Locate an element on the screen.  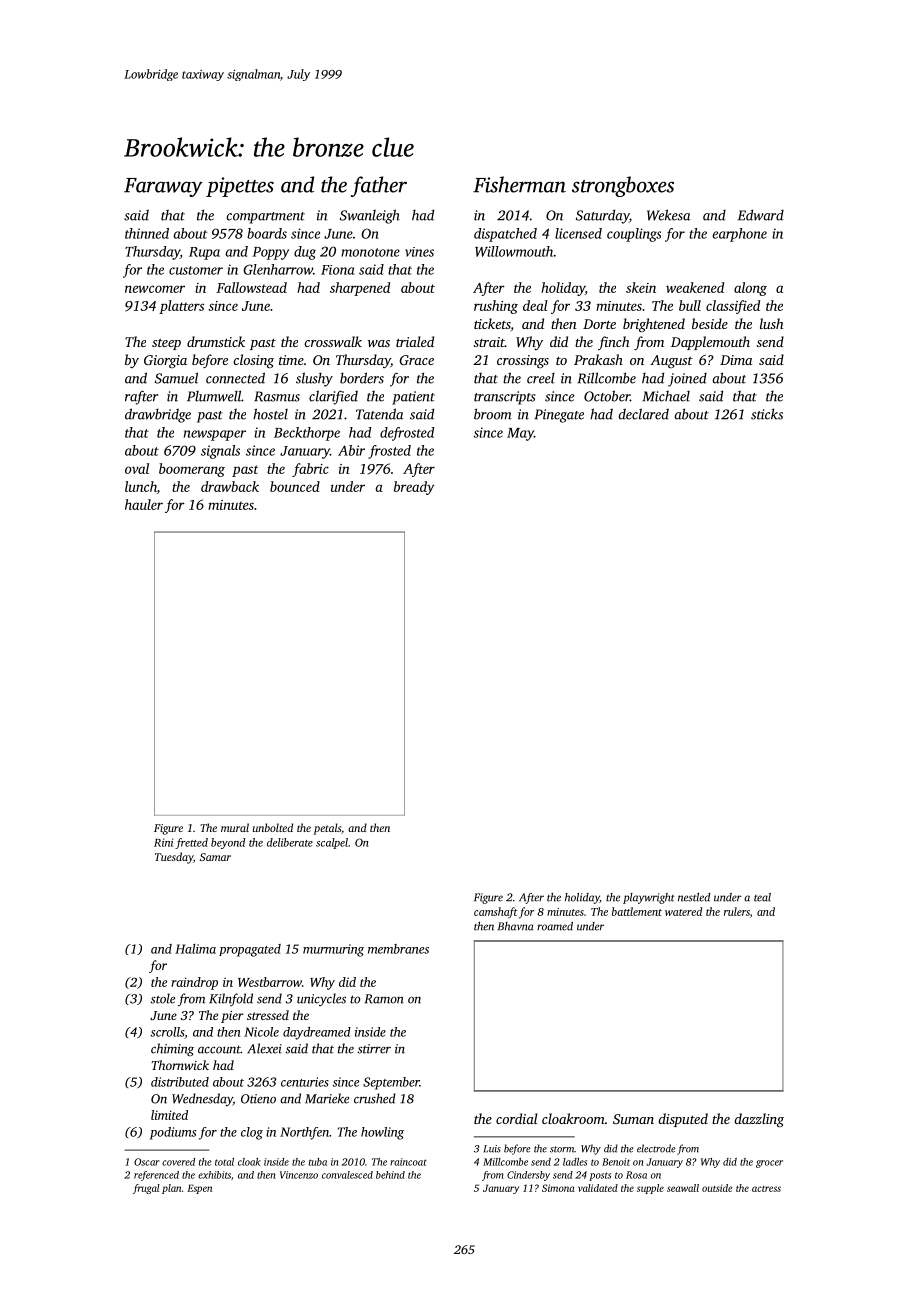
father is located at coordinates (379, 186).
